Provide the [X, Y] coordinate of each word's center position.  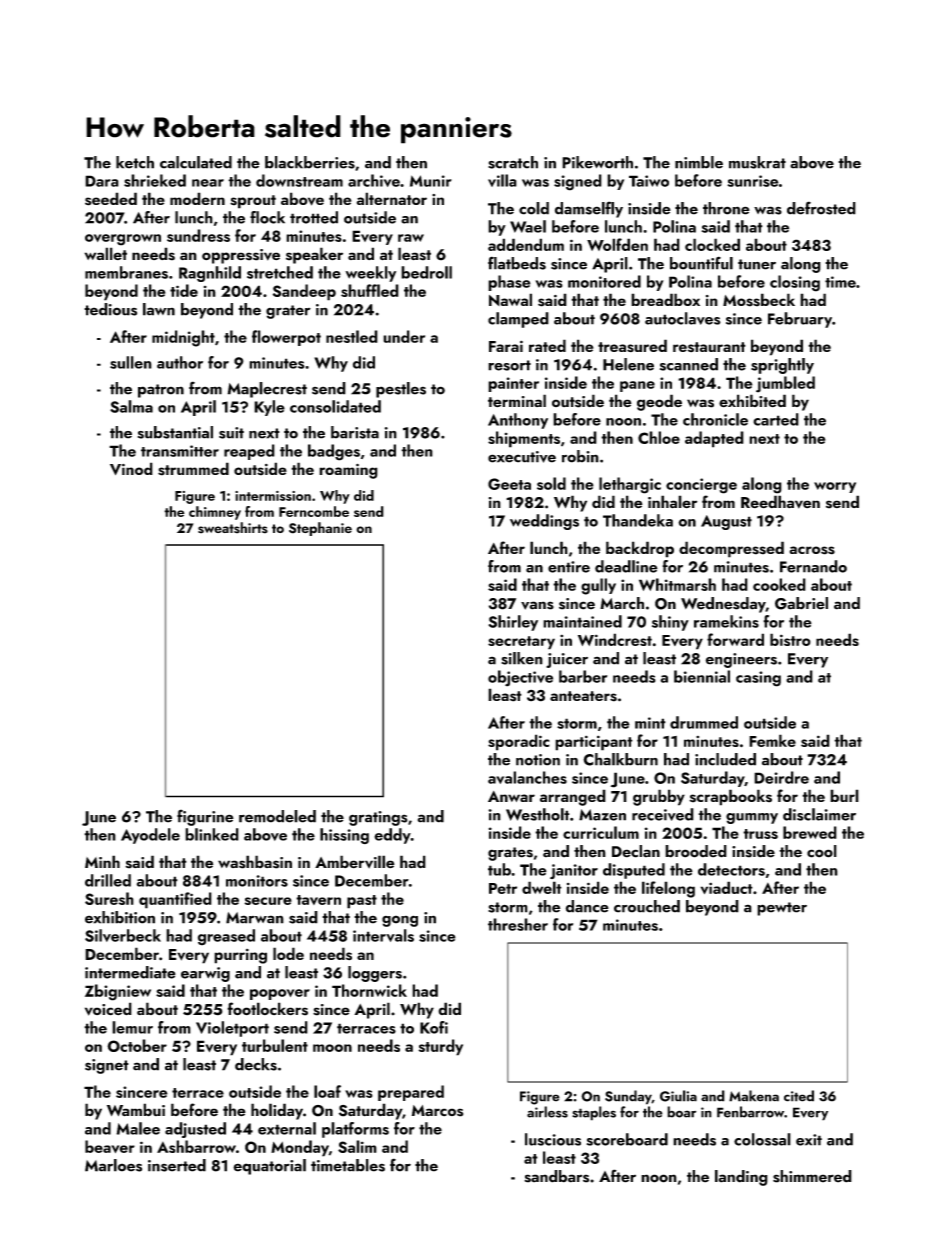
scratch [513, 162]
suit [231, 433]
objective [520, 678]
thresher [518, 924]
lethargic [630, 485]
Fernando [813, 566]
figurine [205, 817]
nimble [699, 162]
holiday [277, 1111]
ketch [135, 162]
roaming [348, 471]
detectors [731, 869]
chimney [215, 513]
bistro [790, 639]
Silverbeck [123, 935]
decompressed [731, 549]
